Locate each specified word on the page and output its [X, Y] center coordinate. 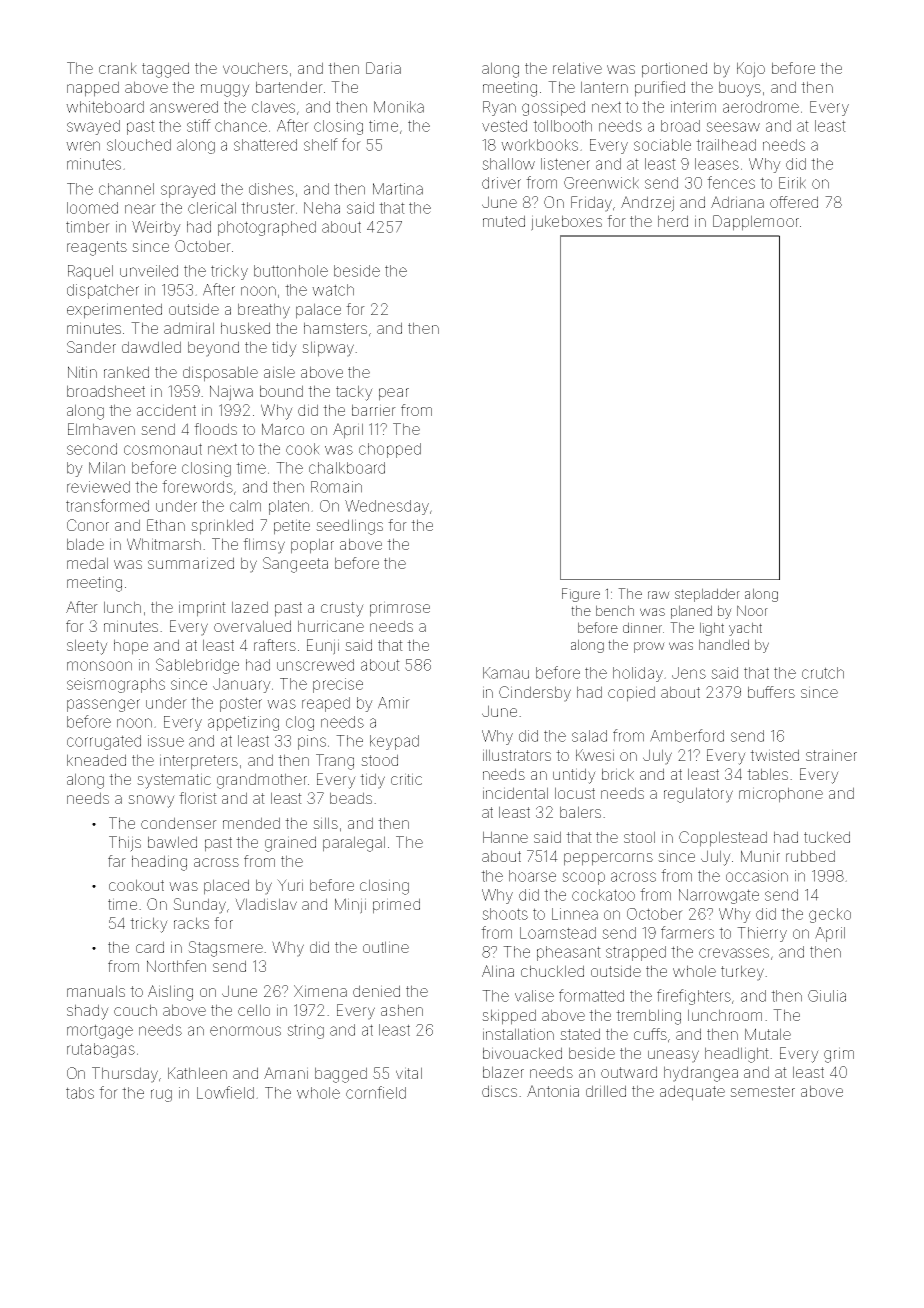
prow [649, 647]
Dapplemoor [756, 223]
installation [518, 1034]
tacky [354, 393]
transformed [107, 505]
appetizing [243, 723]
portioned [674, 70]
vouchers [255, 68]
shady [88, 1012]
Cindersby [535, 694]
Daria [383, 68]
